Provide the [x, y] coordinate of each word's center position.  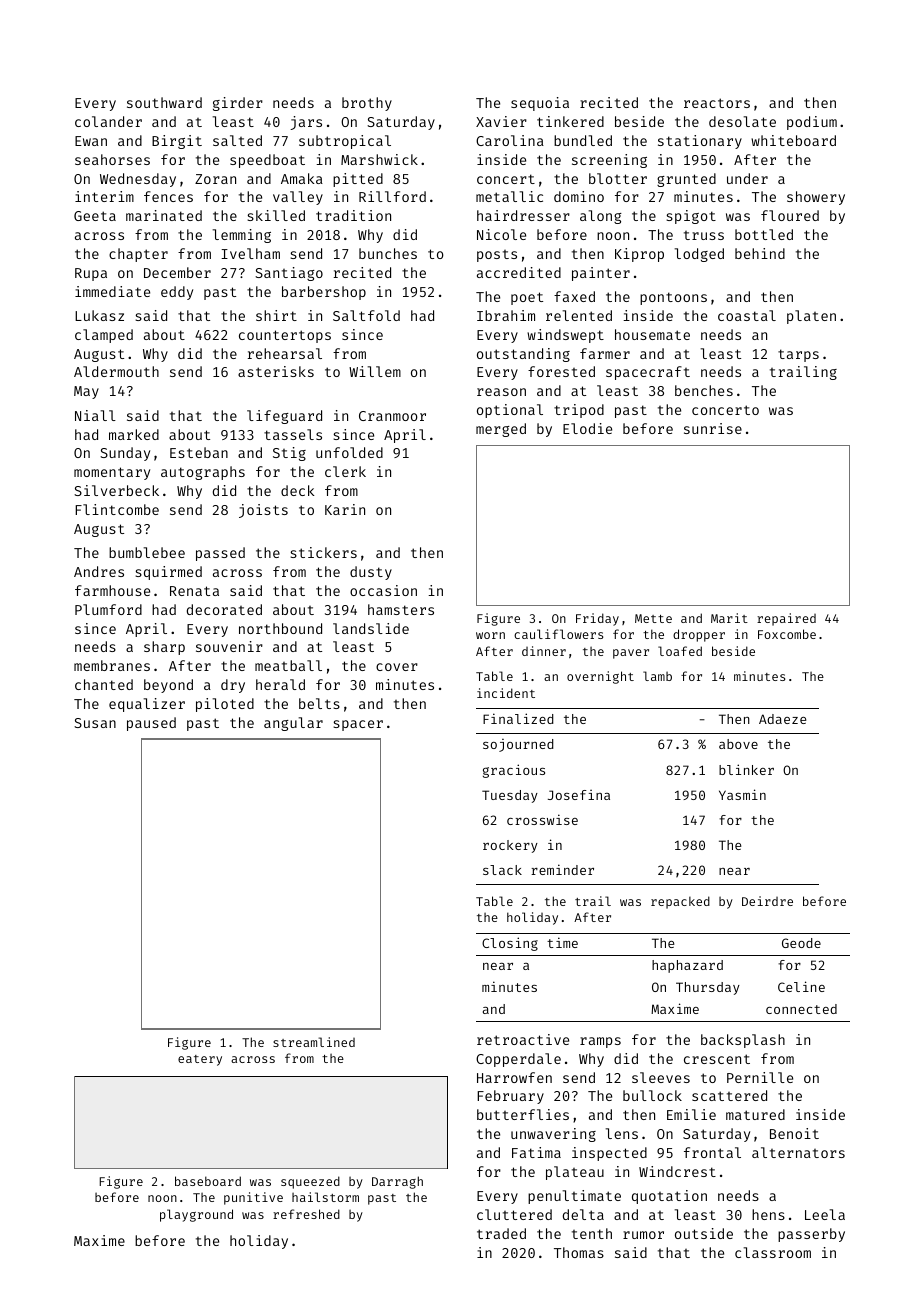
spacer [358, 725]
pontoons [673, 298]
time [562, 942]
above [738, 744]
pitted [358, 180]
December [177, 272]
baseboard [208, 1181]
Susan [95, 723]
